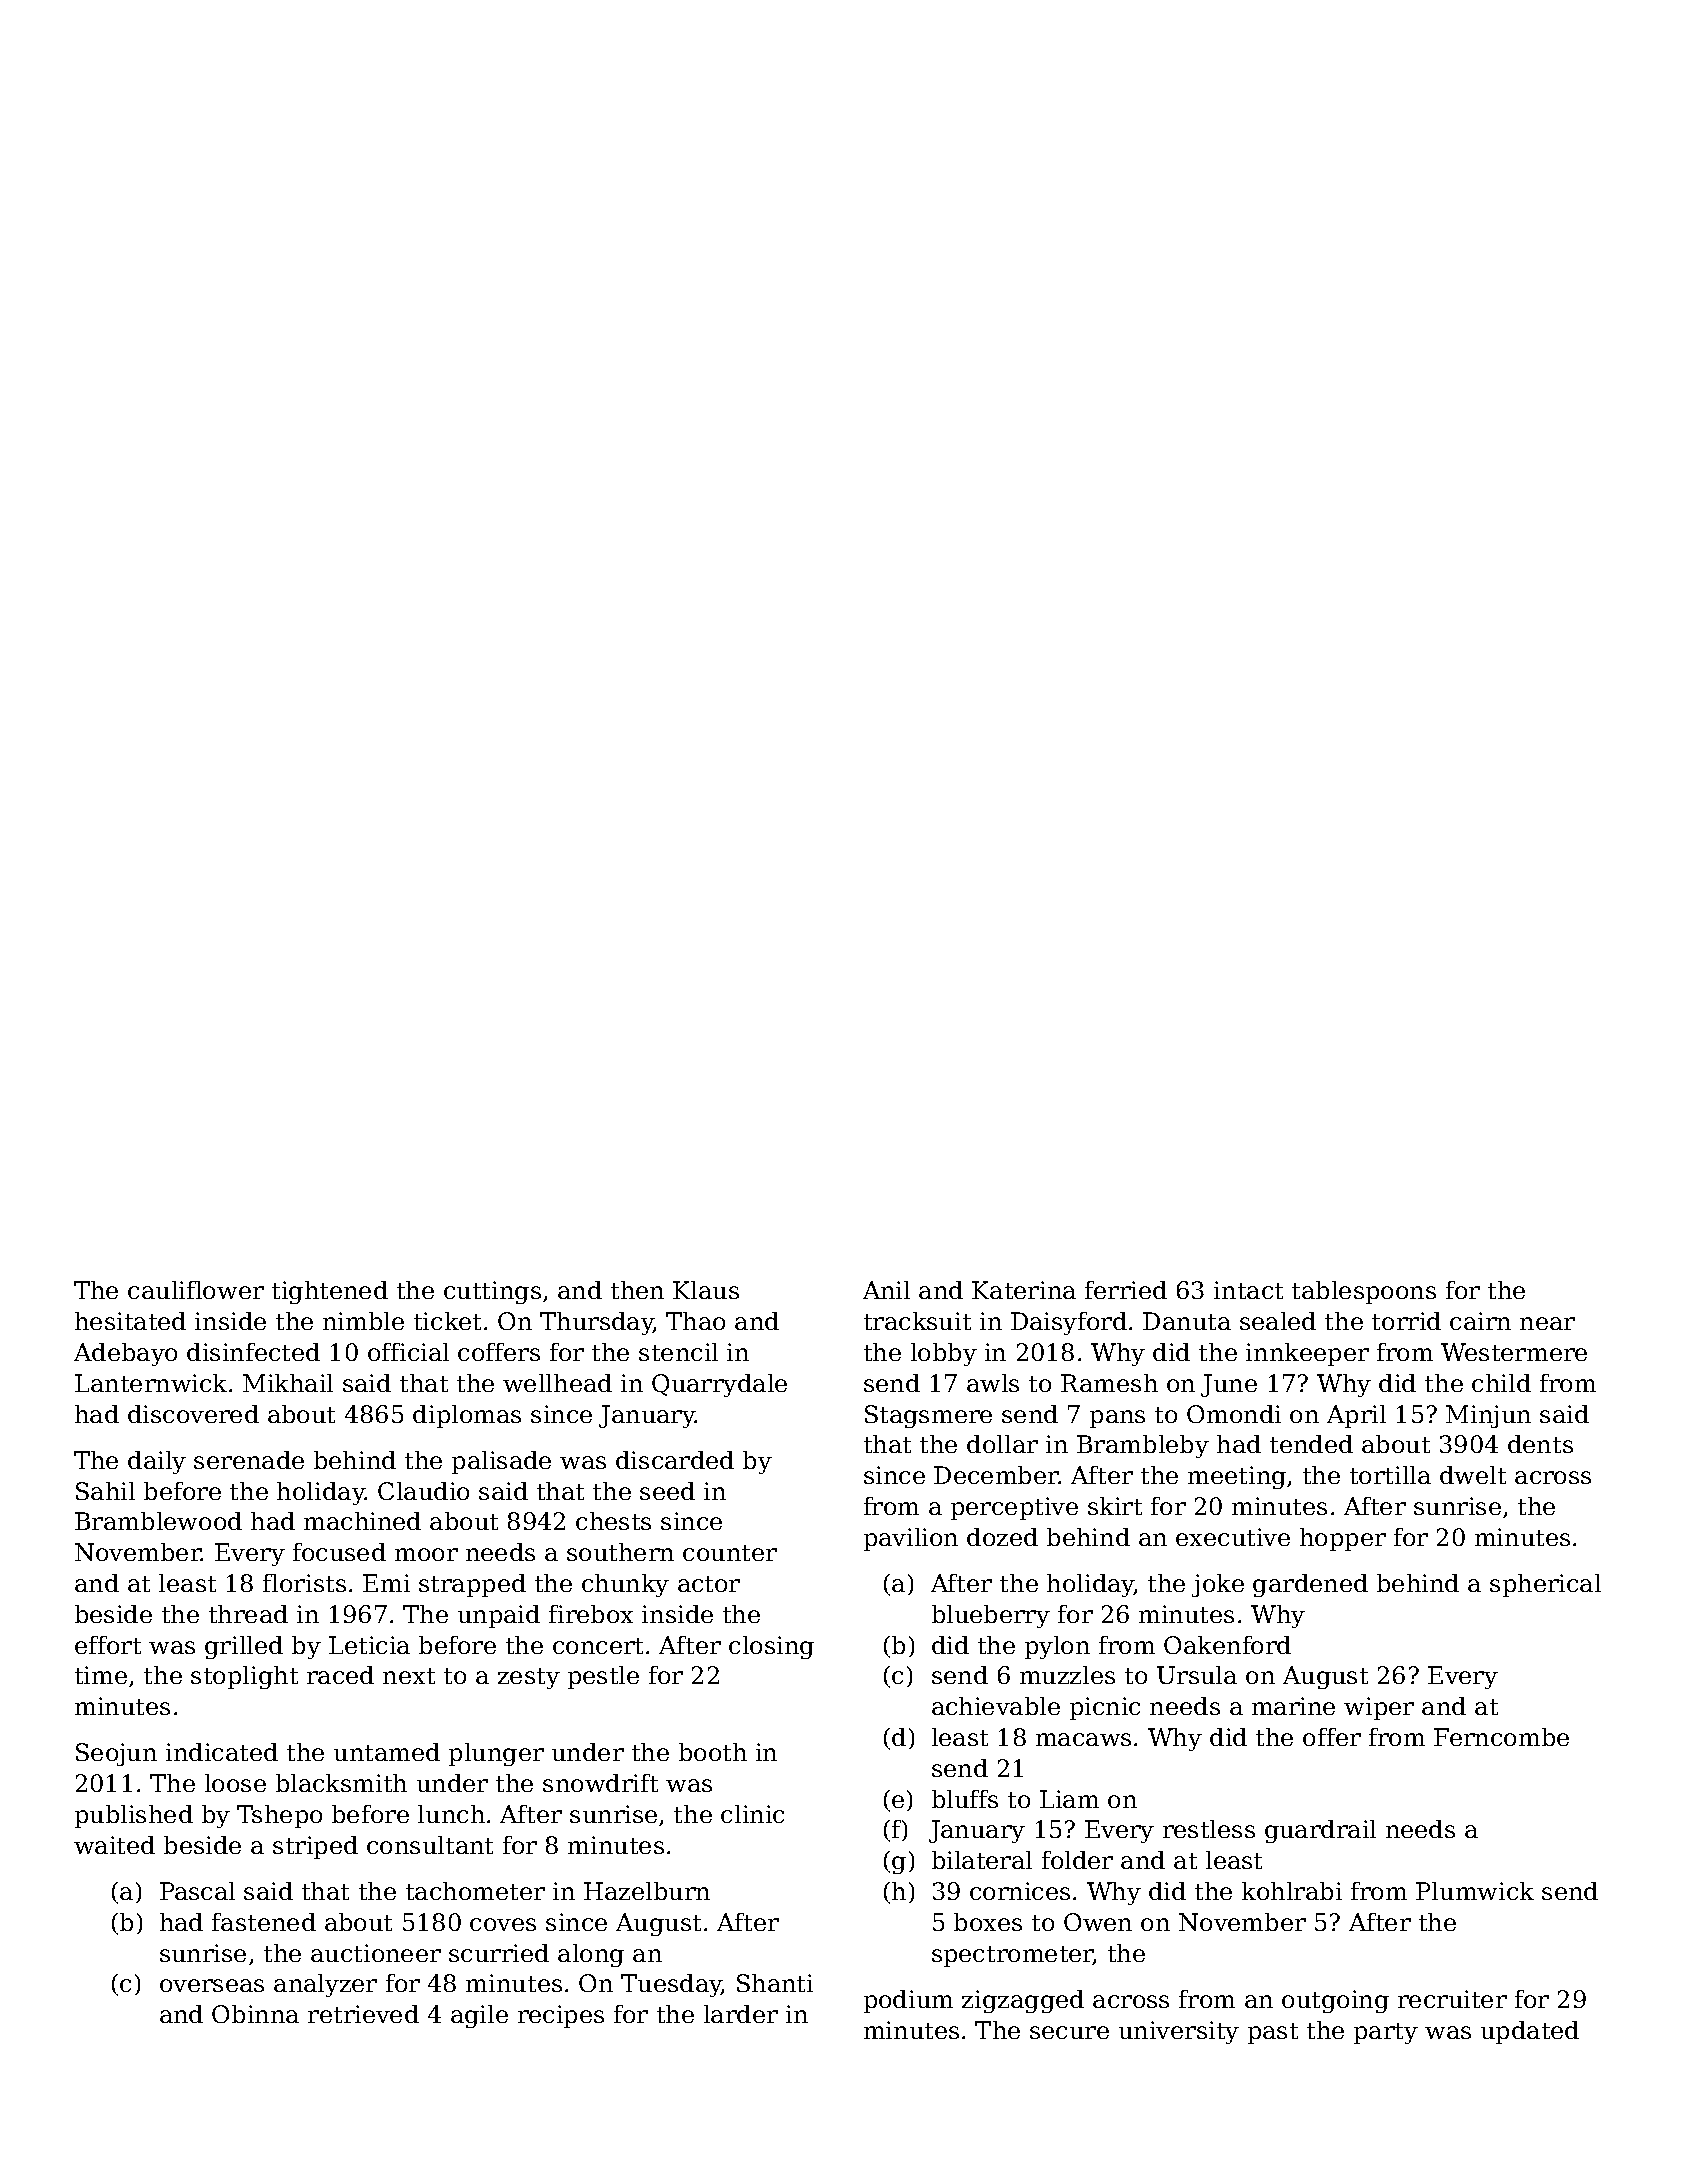 Image resolution: width=1683 pixels, height=2178 pixels. I want to click on untamed, so click(387, 1752).
